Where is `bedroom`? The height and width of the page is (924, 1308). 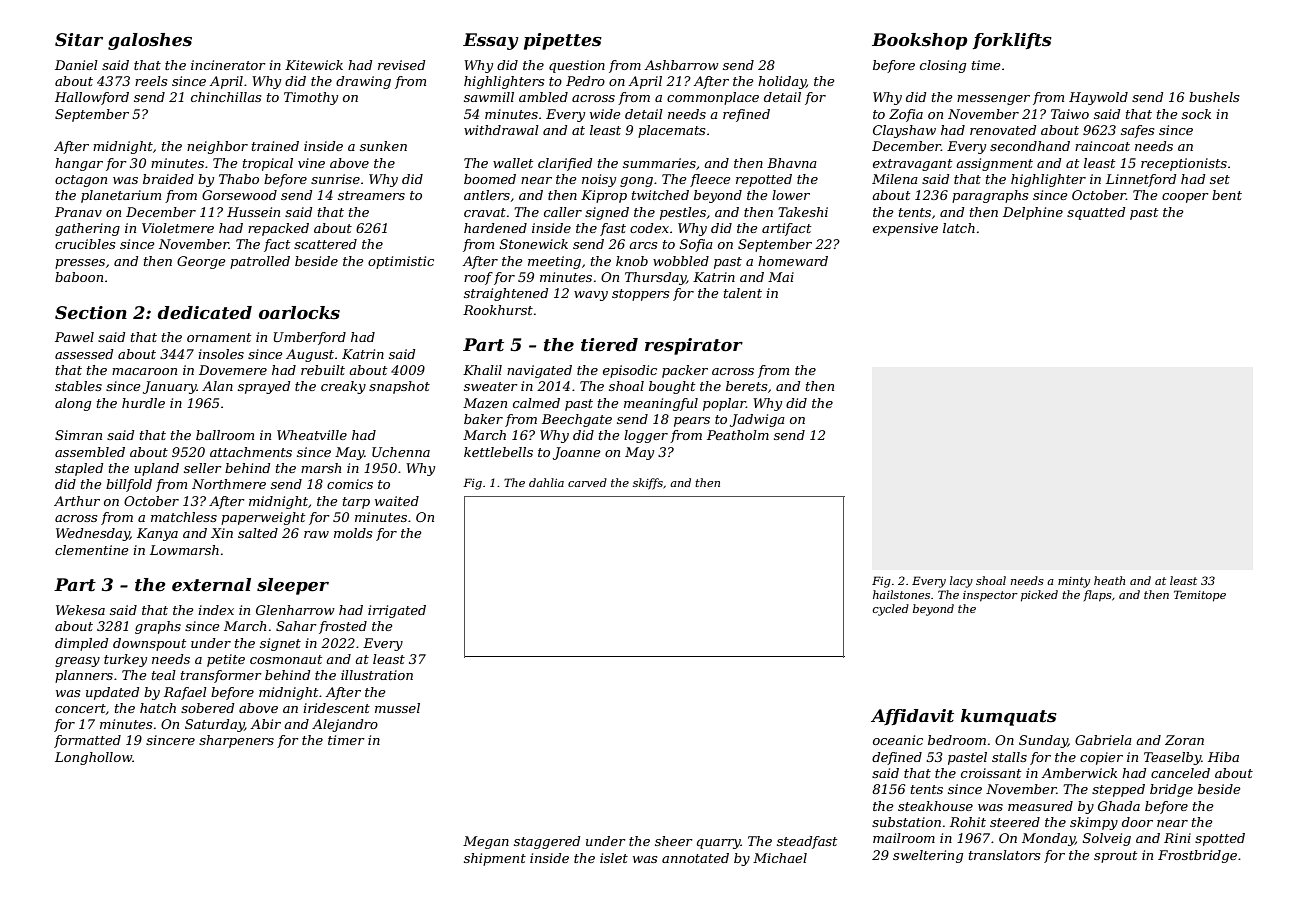
bedroom is located at coordinates (957, 740).
